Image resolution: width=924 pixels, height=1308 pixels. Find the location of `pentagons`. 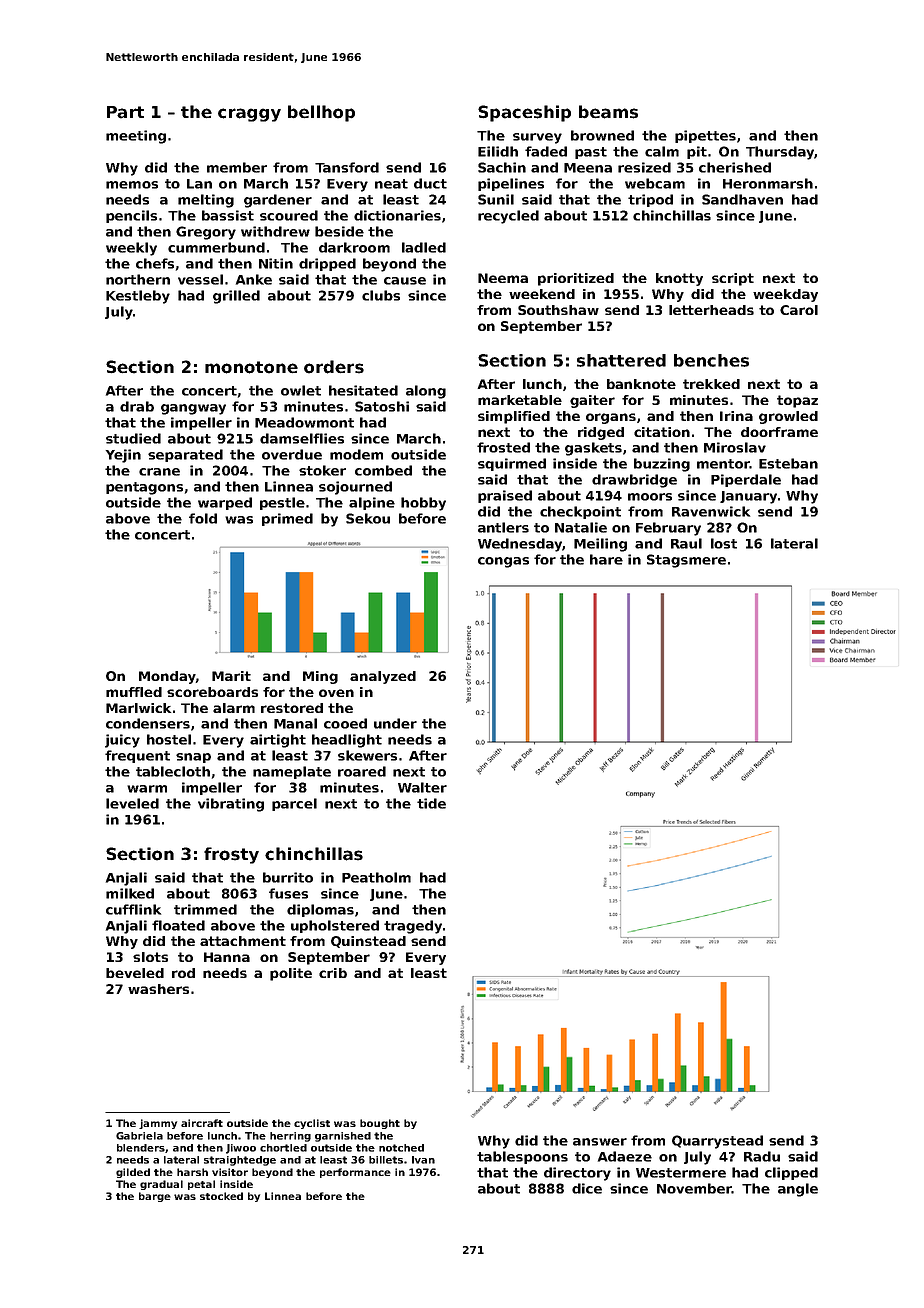

pentagons is located at coordinates (144, 488).
